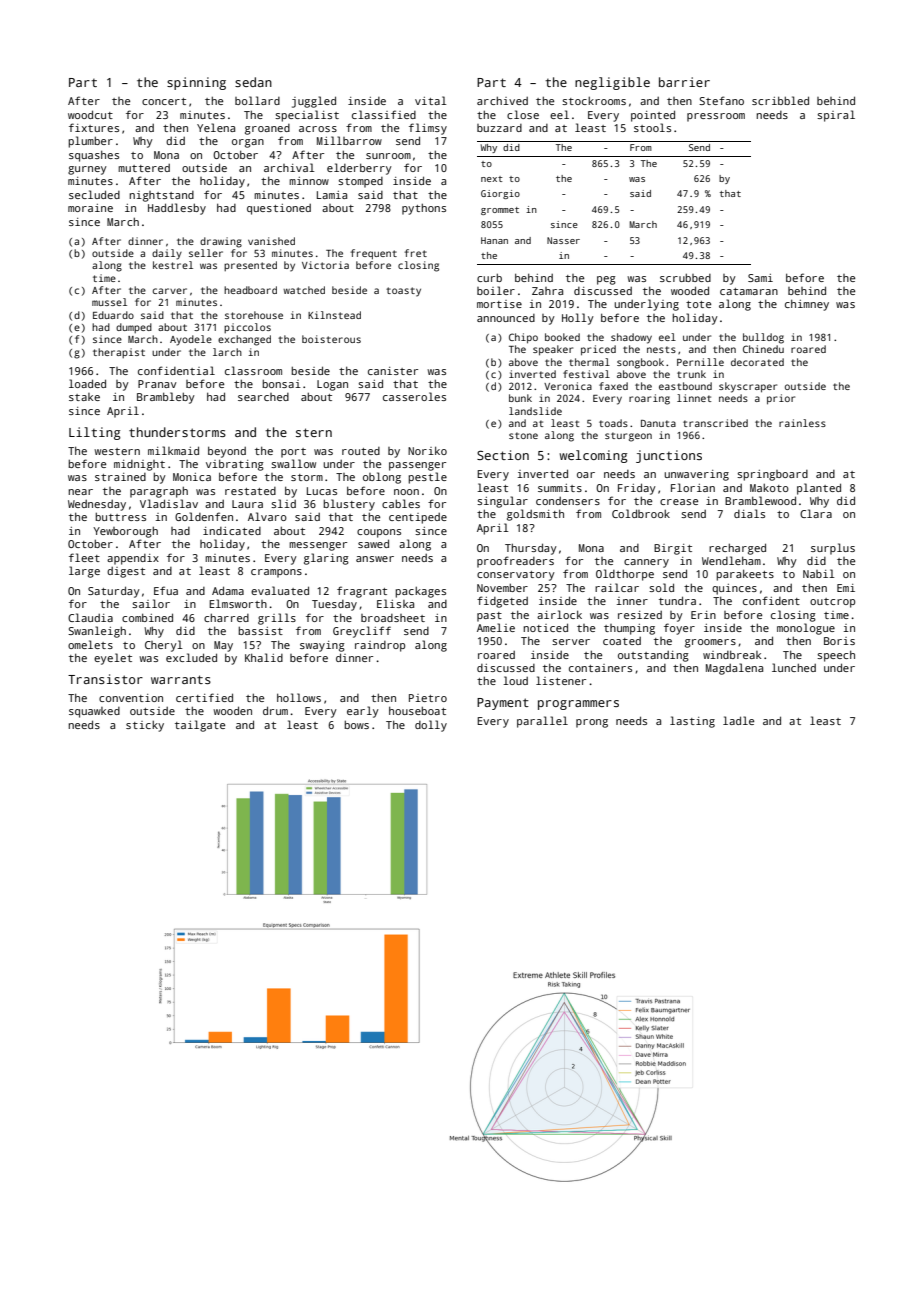 Image resolution: width=924 pixels, height=1308 pixels. Describe the element at coordinates (147, 617) in the screenshot. I see `combined` at that location.
